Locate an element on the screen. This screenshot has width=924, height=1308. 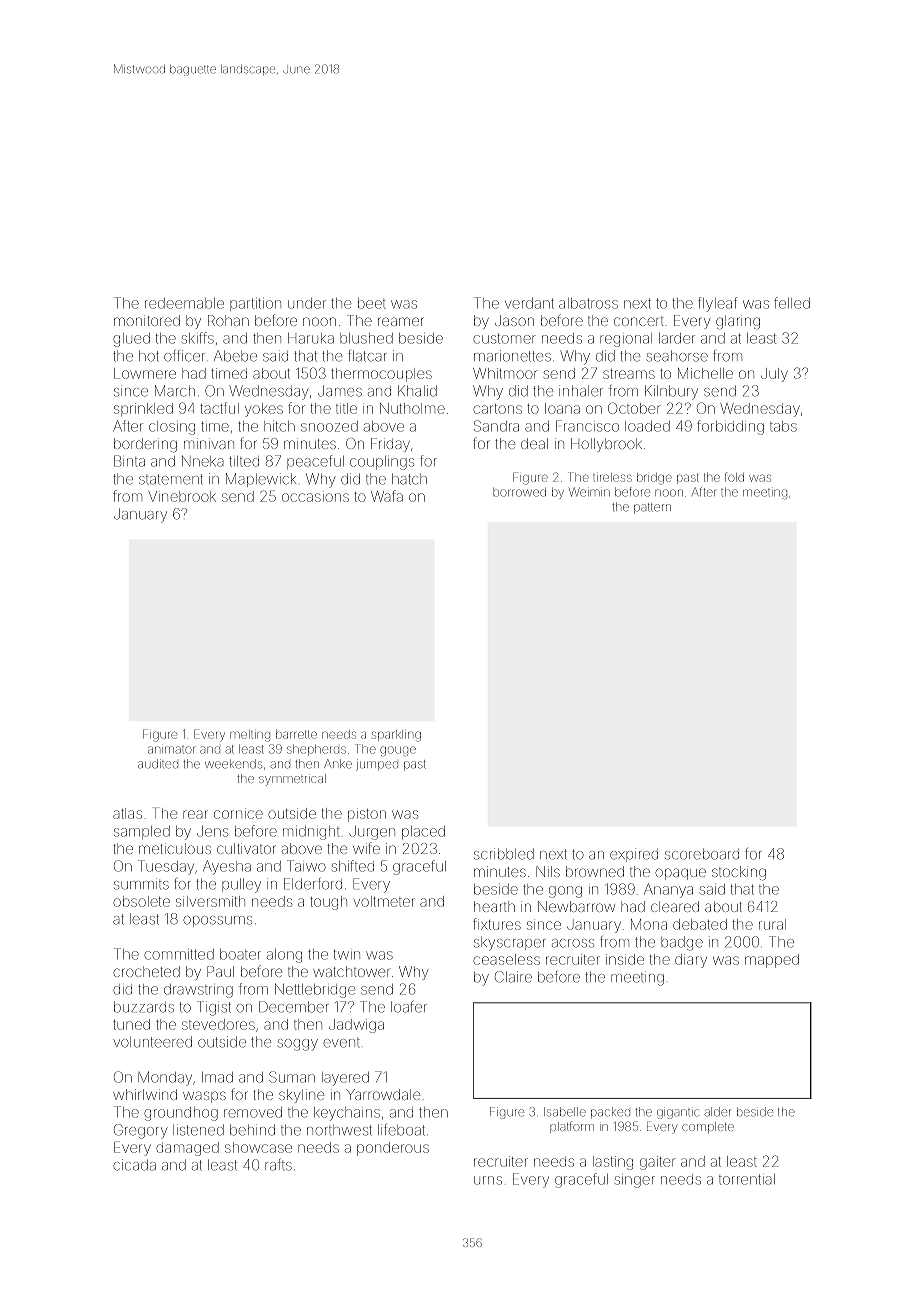
Wafa is located at coordinates (387, 496).
